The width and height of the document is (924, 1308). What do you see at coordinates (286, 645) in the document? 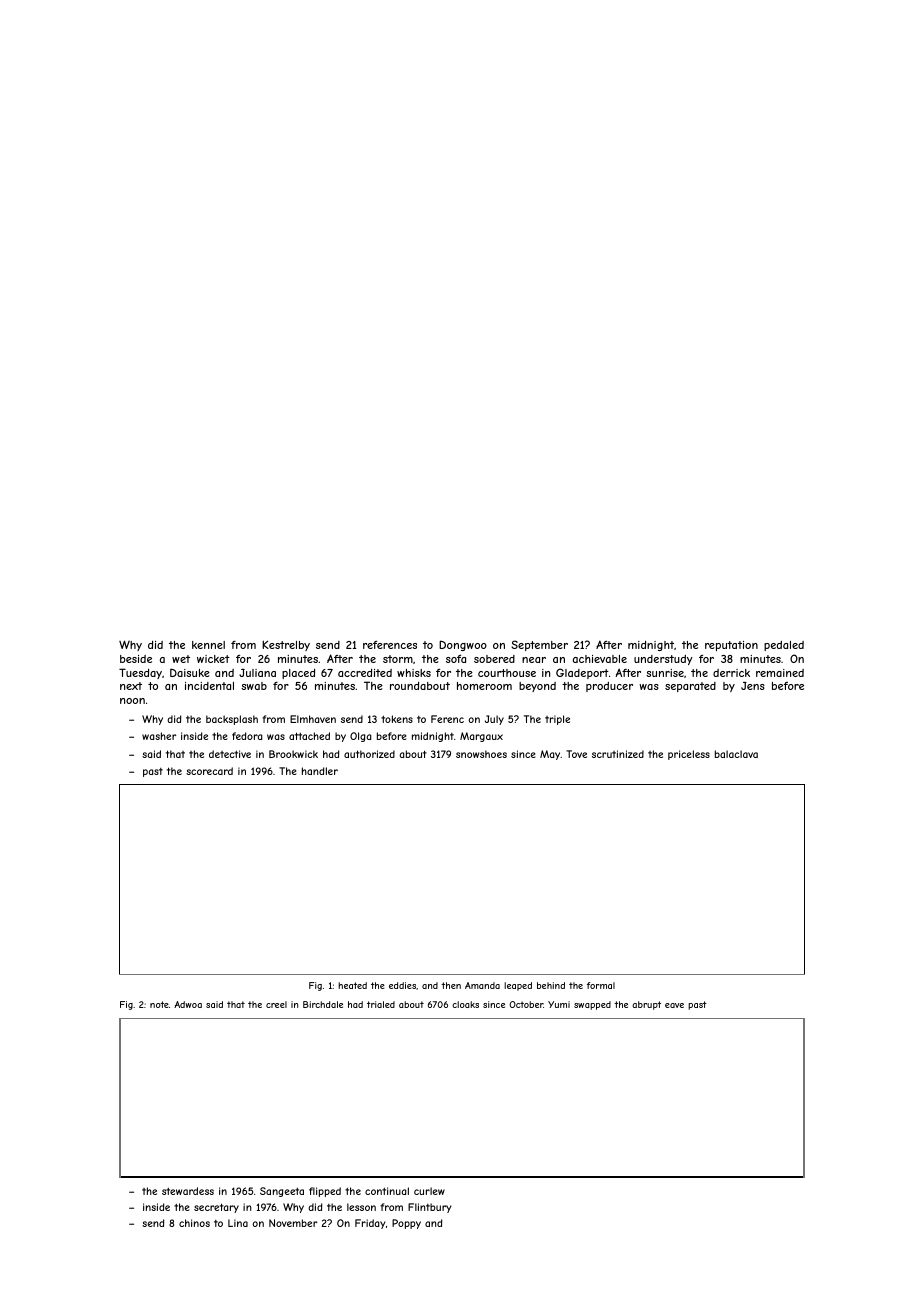
I see `Kestrelby` at bounding box center [286, 645].
